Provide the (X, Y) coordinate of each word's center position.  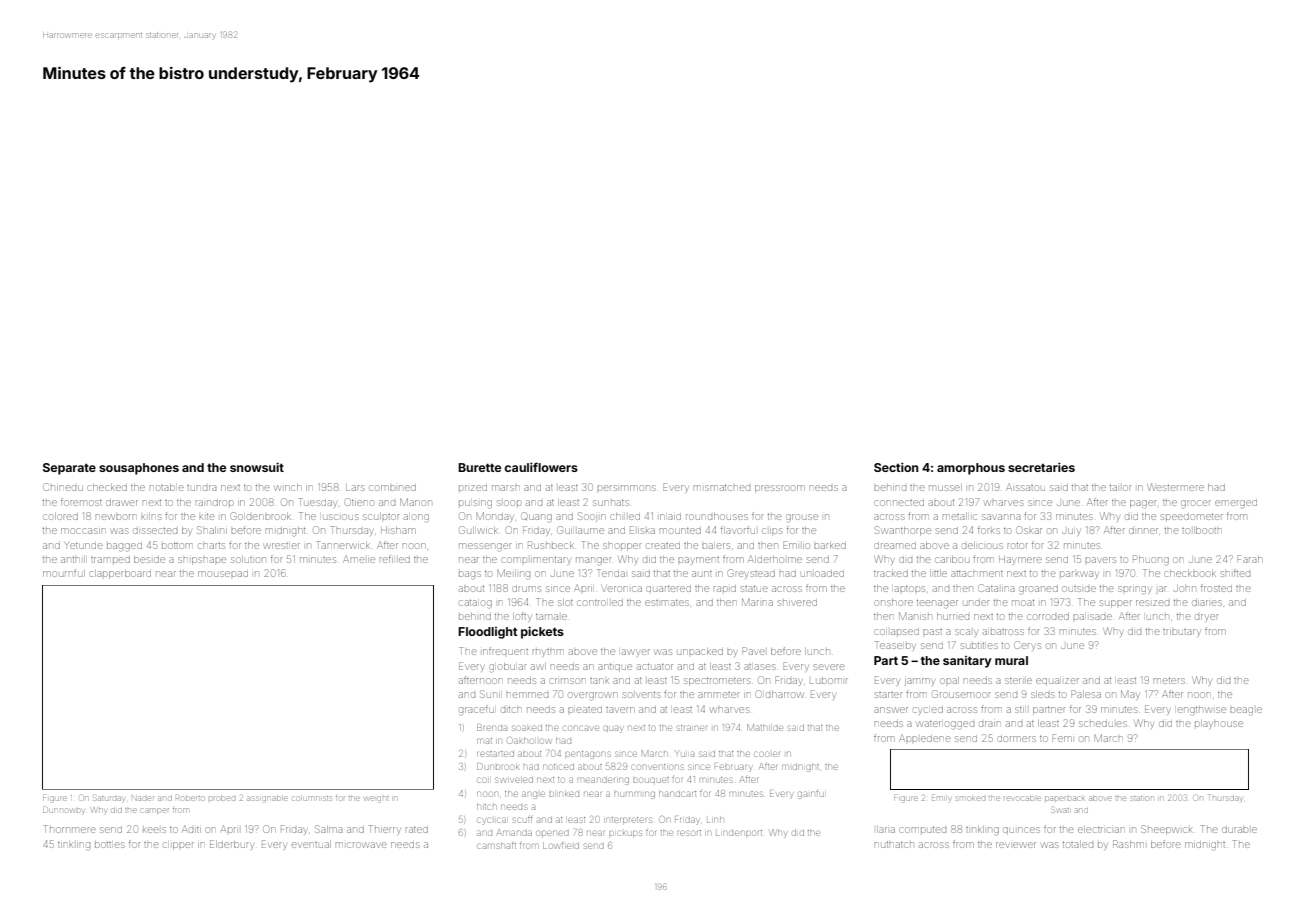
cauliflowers (541, 467)
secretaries (1041, 467)
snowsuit (257, 467)
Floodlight (488, 633)
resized (1152, 603)
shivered (797, 603)
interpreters (629, 820)
